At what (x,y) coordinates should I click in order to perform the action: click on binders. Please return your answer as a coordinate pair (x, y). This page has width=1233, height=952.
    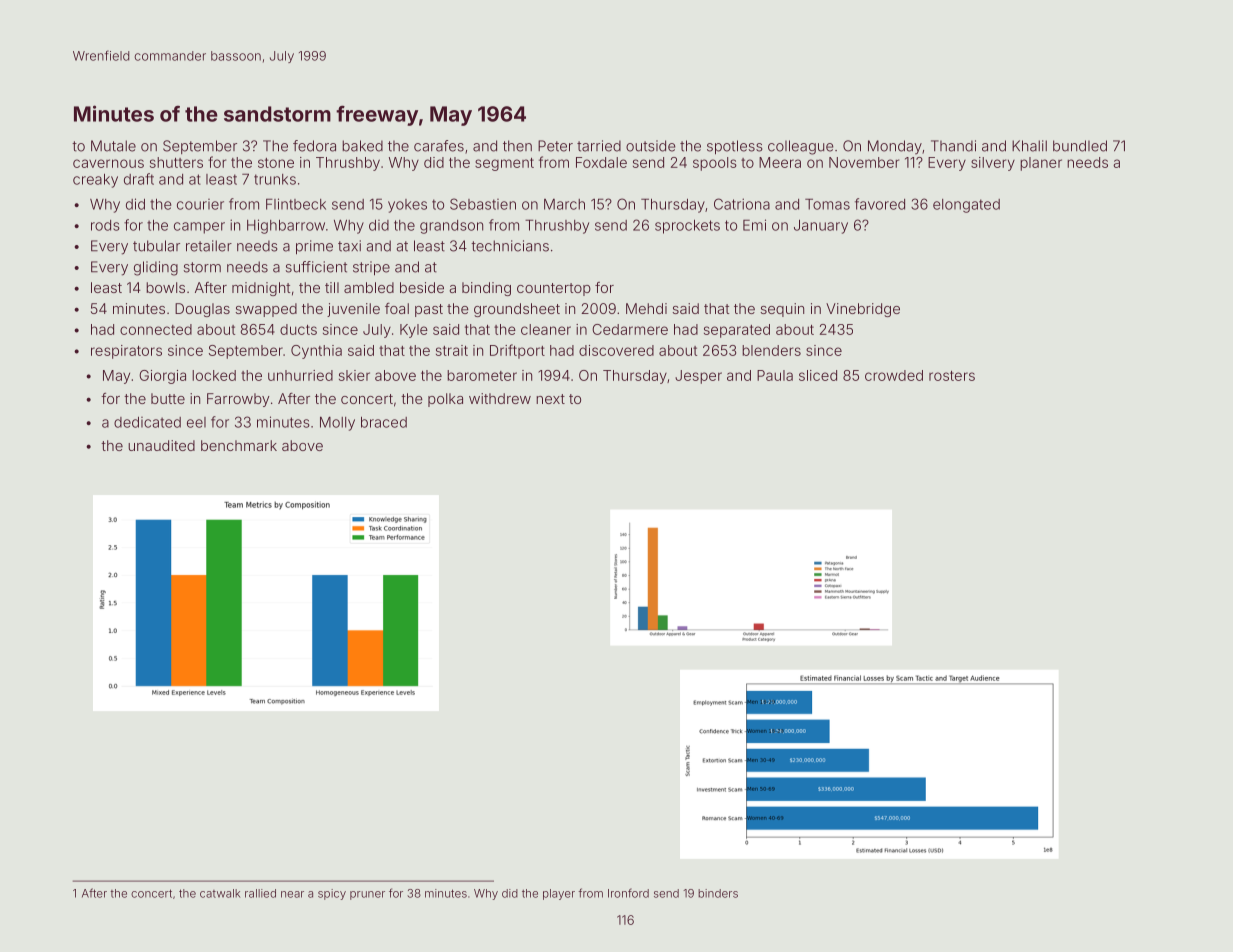
    Looking at the image, I should click on (718, 893).
